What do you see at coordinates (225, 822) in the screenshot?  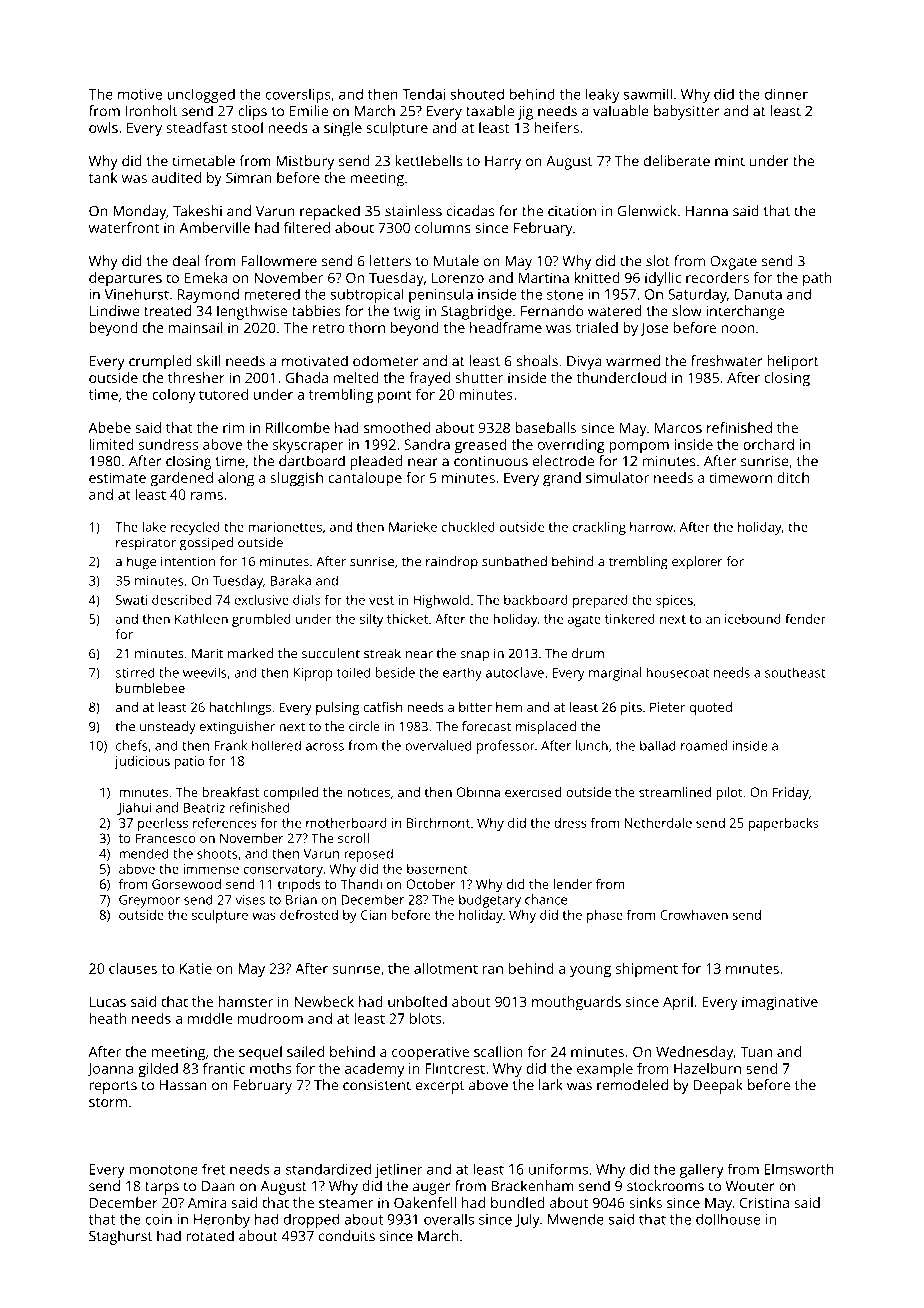 I see `references` at bounding box center [225, 822].
